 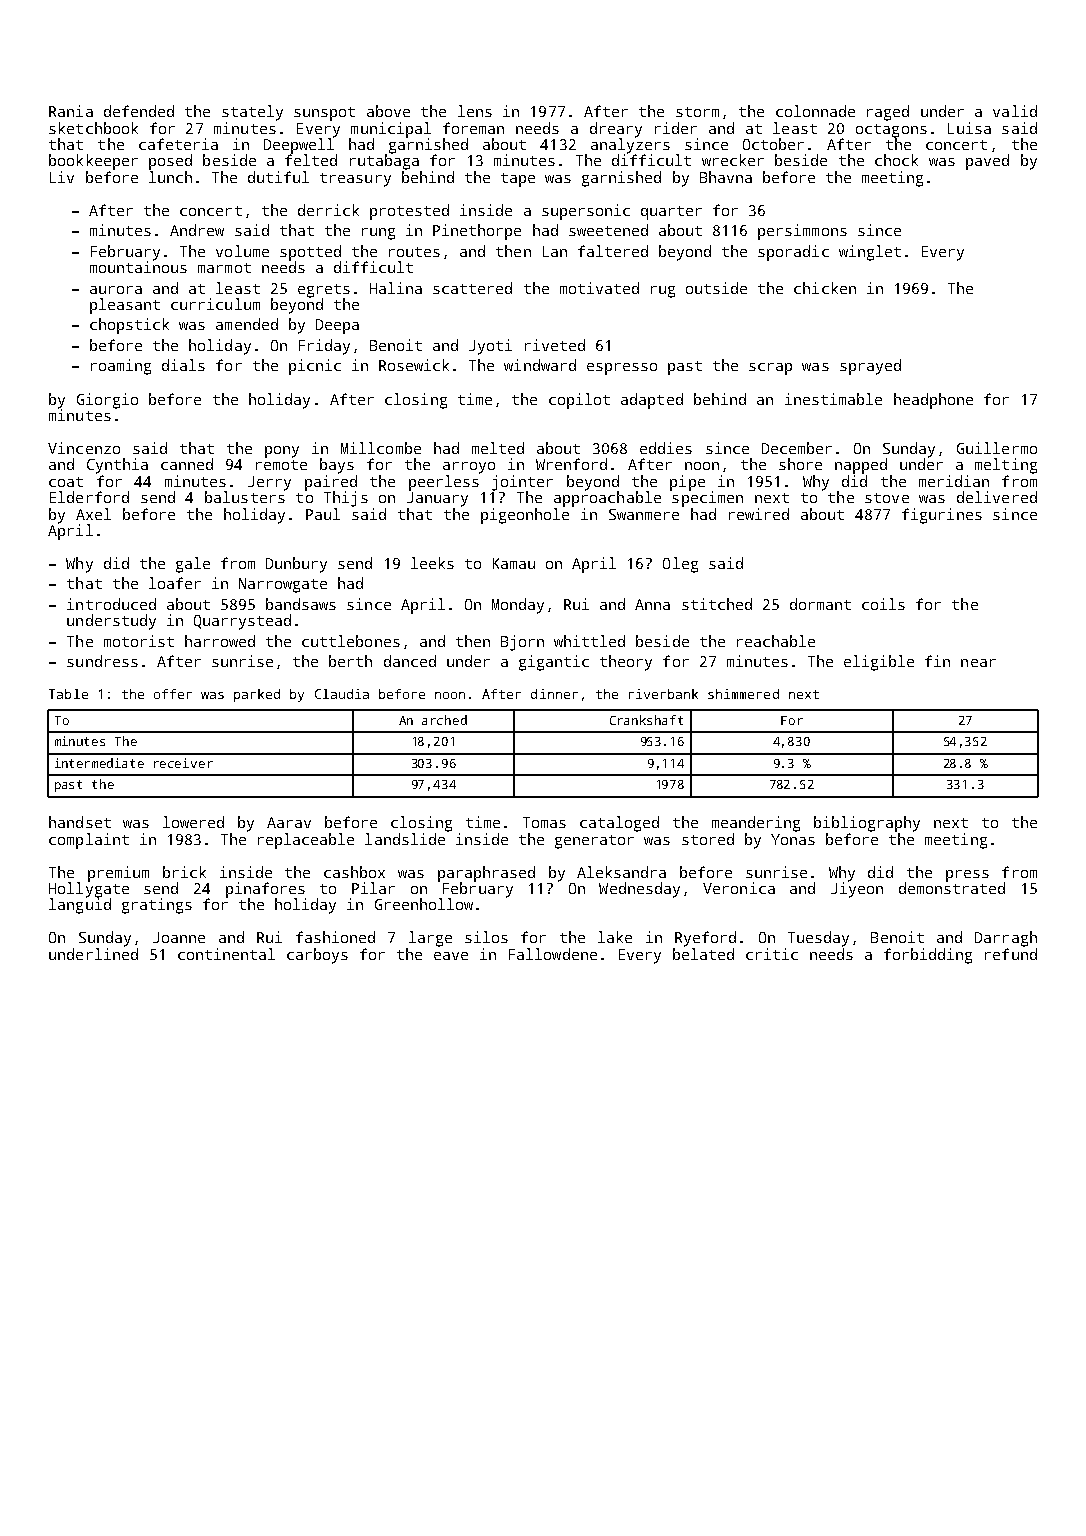 I want to click on Claudia, so click(x=342, y=694).
